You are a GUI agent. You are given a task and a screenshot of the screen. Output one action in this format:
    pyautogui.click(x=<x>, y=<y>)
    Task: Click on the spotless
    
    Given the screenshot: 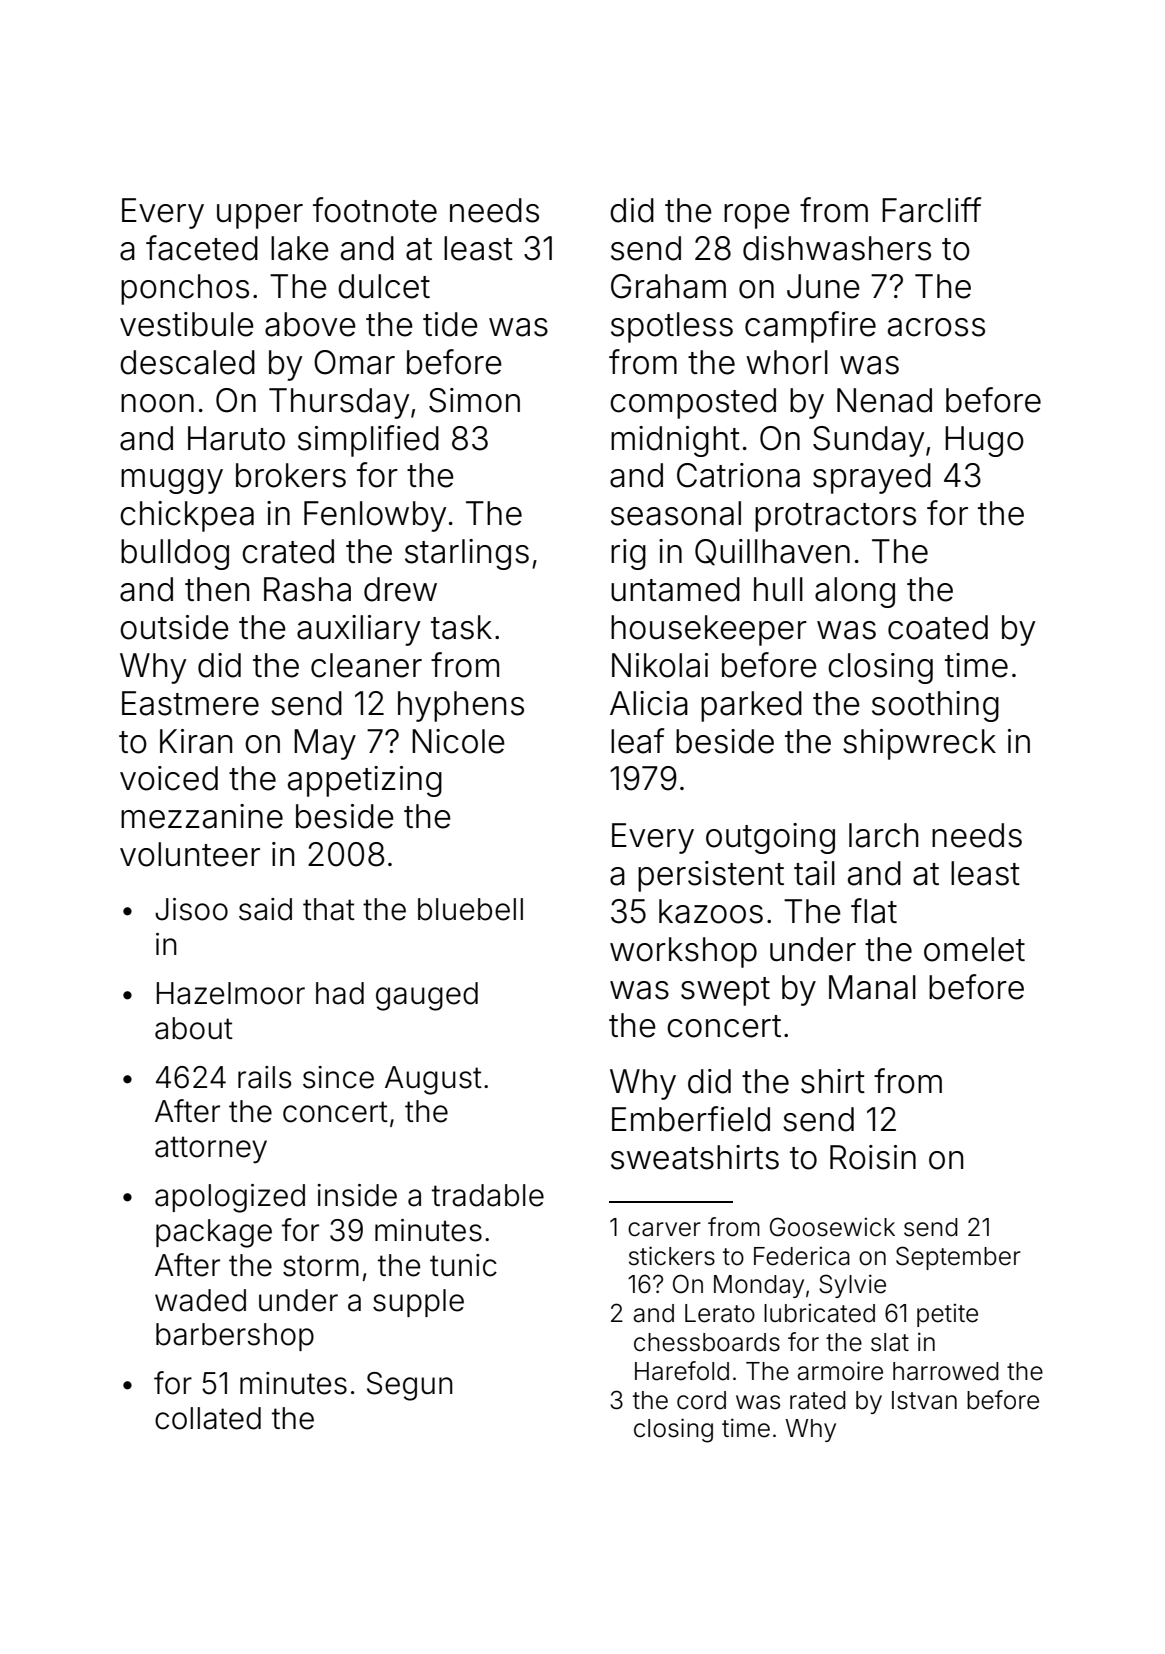 What is the action you would take?
    pyautogui.click(x=672, y=327)
